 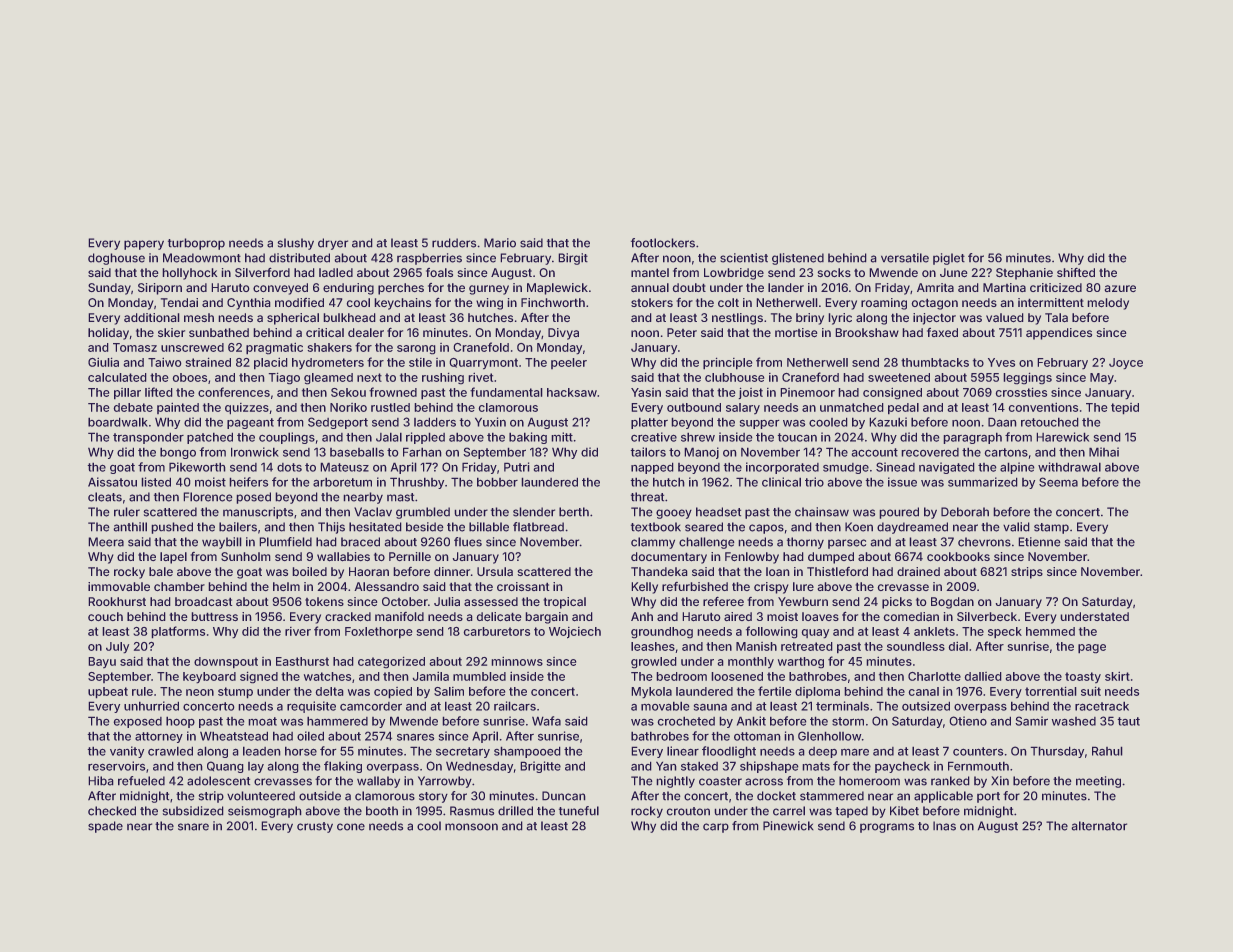 What do you see at coordinates (193, 811) in the screenshot?
I see `subsidized` at bounding box center [193, 811].
